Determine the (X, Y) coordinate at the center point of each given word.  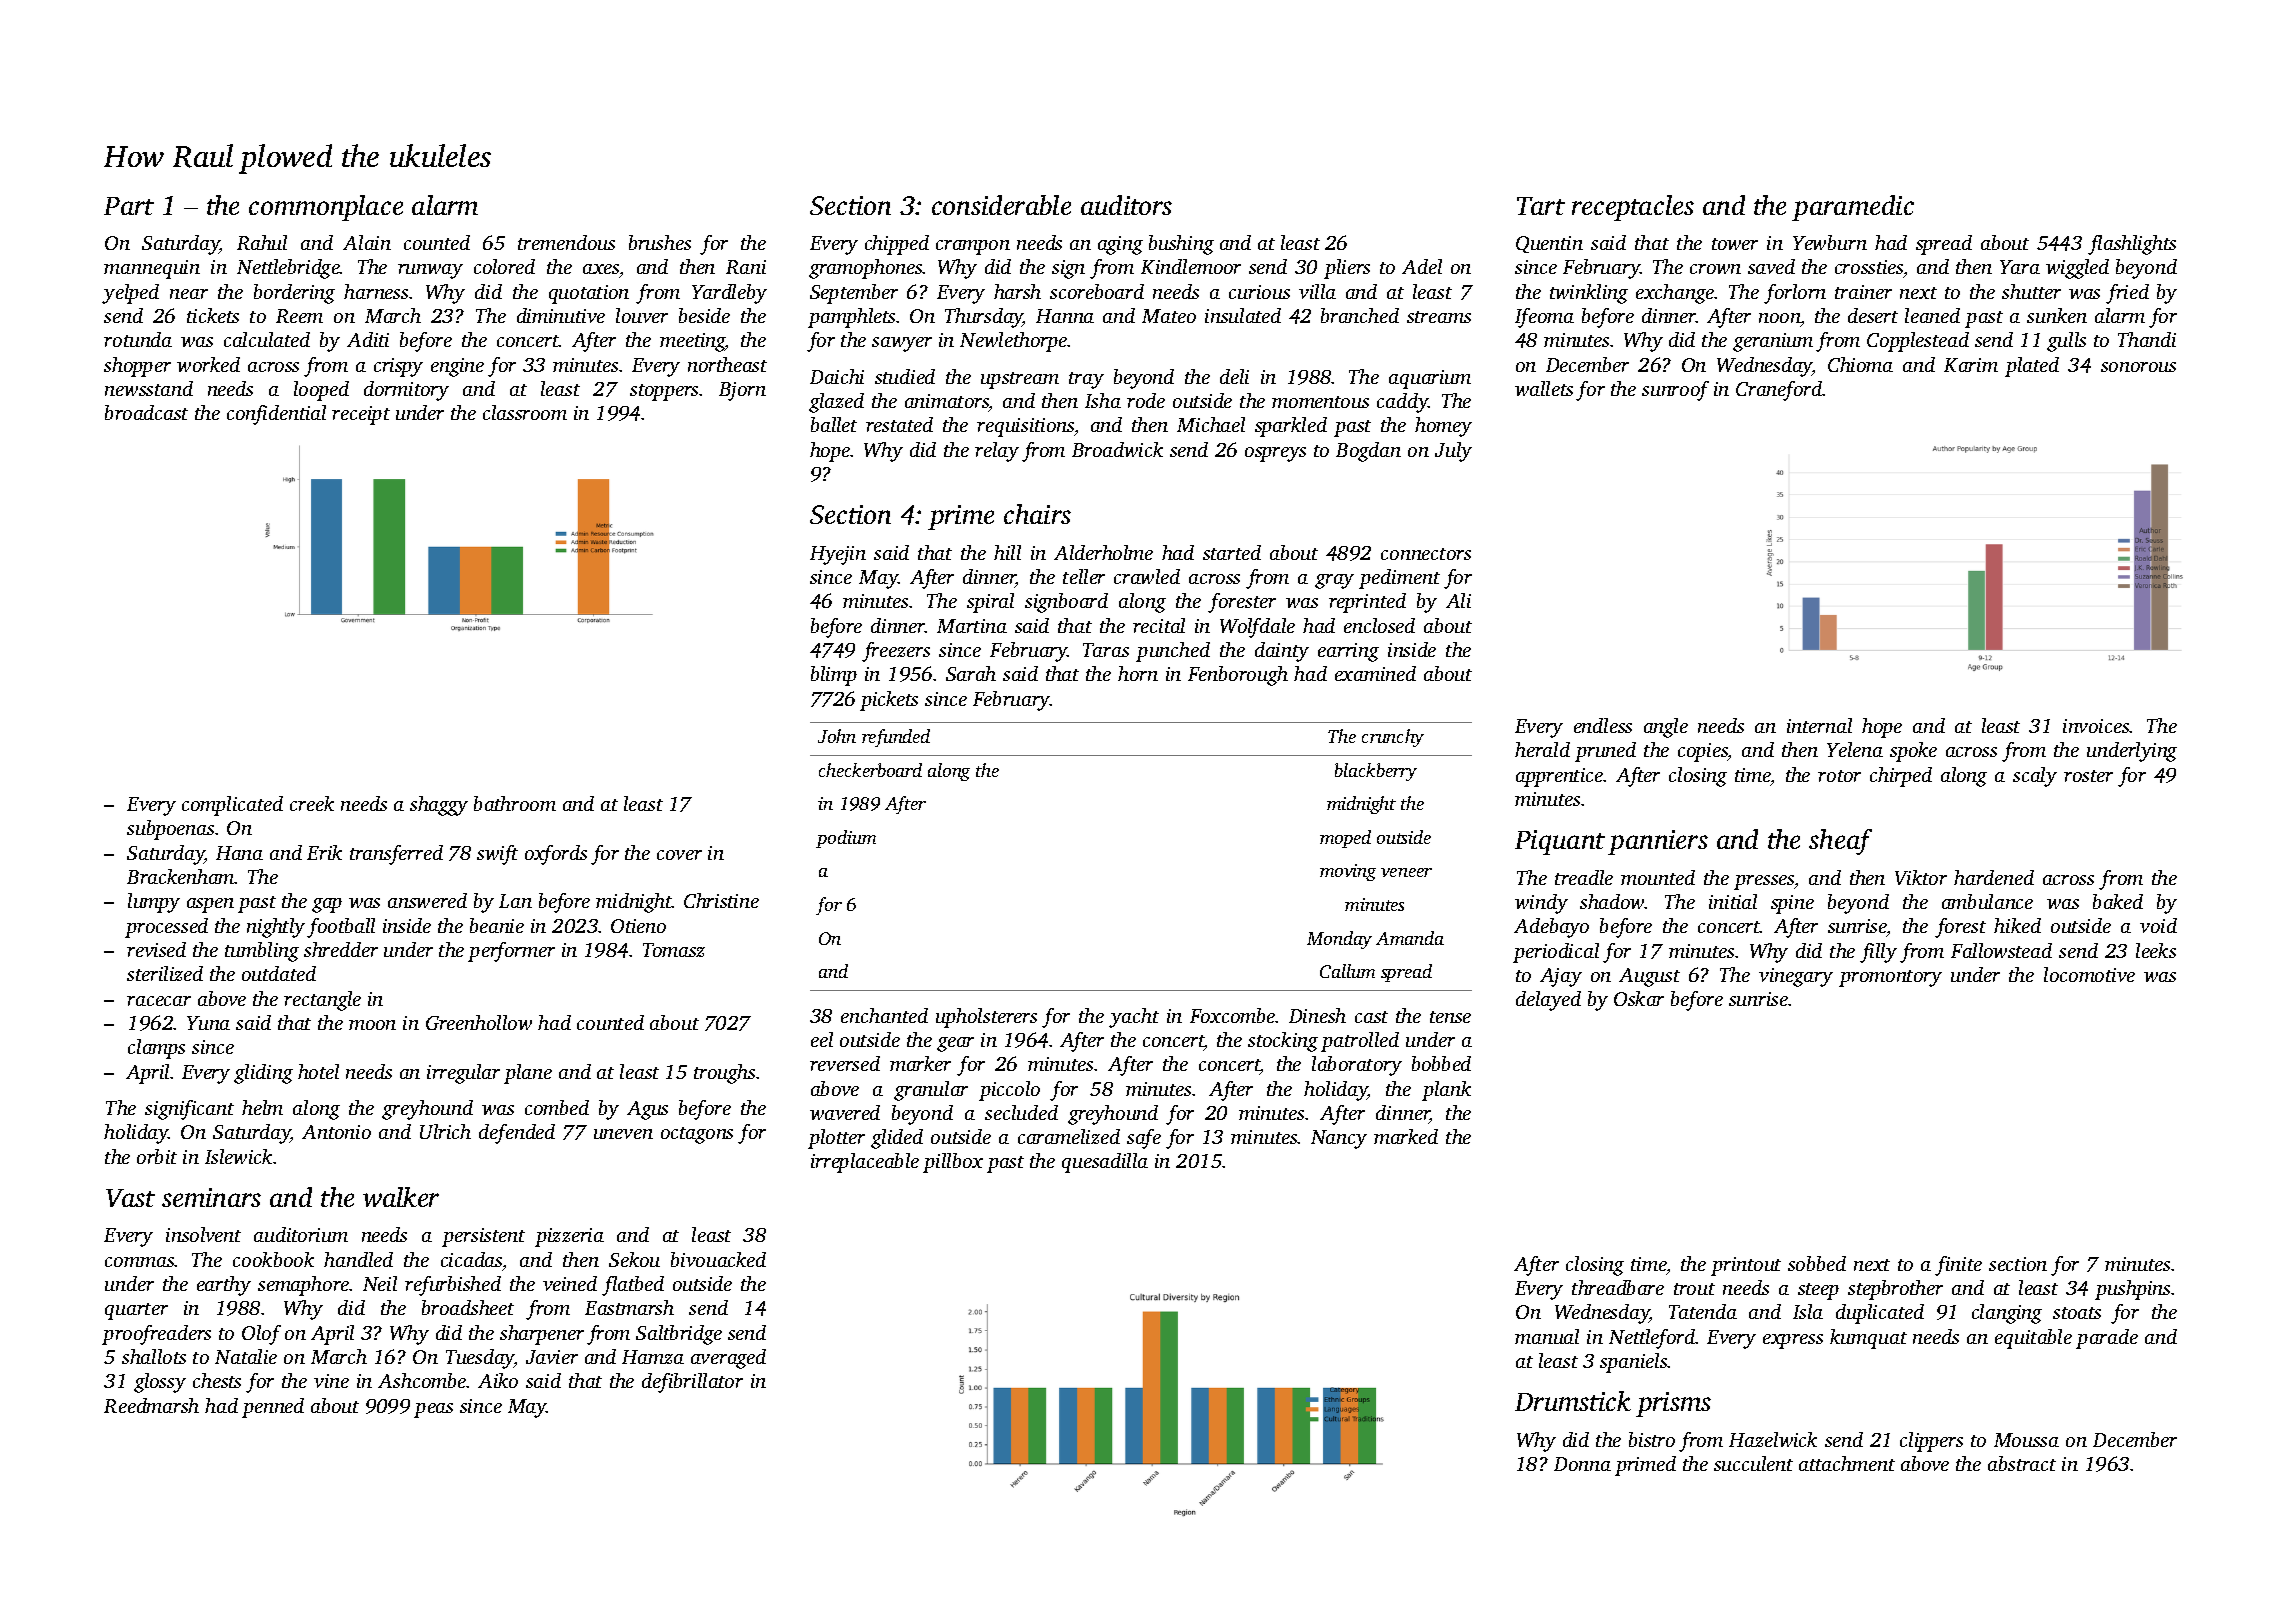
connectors (1426, 554)
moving (1348, 872)
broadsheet (468, 1307)
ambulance (1987, 901)
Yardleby (729, 294)
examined (1375, 673)
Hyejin (838, 555)
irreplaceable (865, 1163)
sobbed (1817, 1263)
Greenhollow (479, 1022)
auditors (1126, 205)
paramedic (1853, 208)
